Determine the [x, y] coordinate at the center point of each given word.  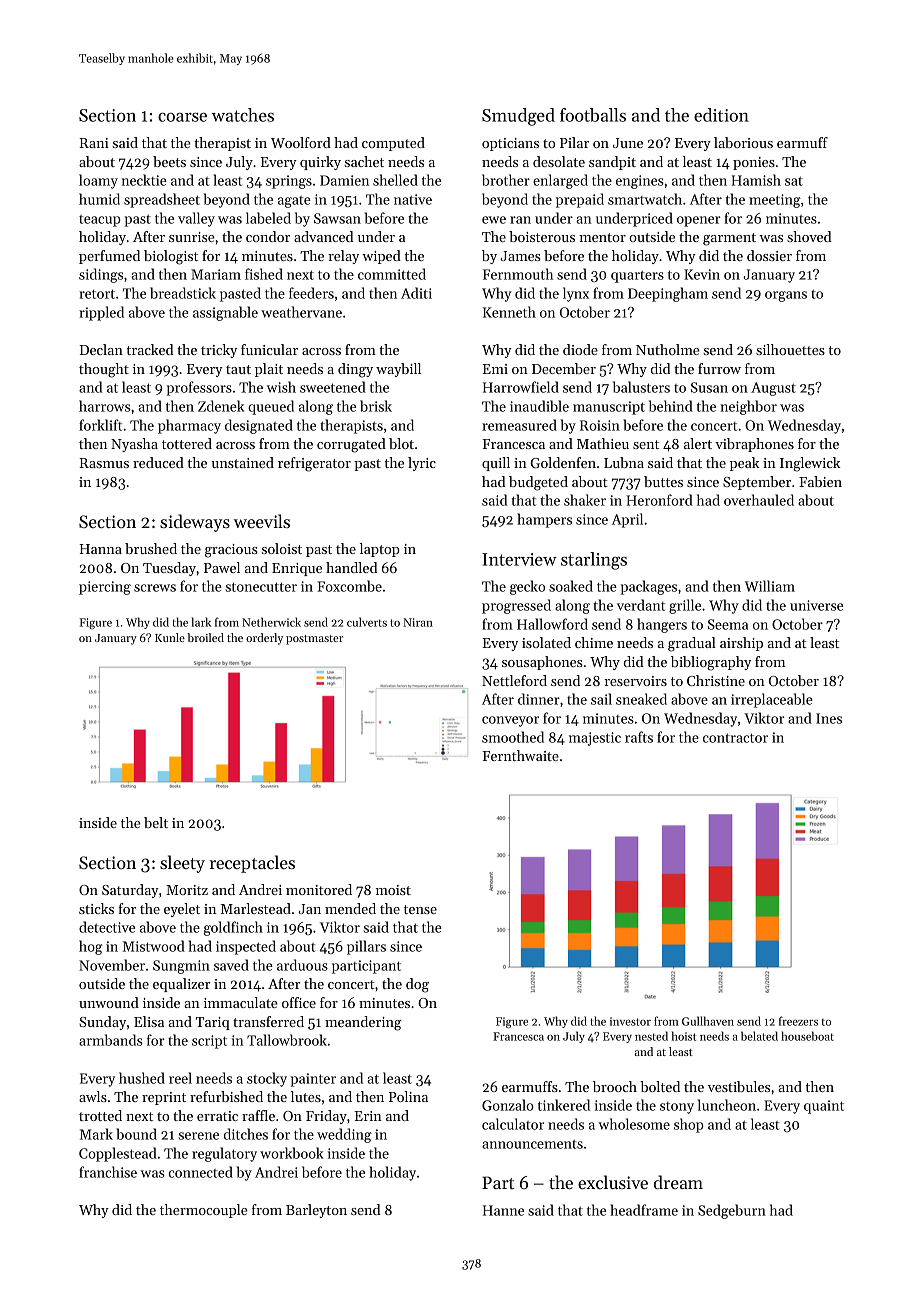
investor [630, 1021]
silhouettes [790, 349]
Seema [728, 624]
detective [107, 927]
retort [97, 294]
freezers [798, 1021]
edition [721, 115]
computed [393, 144]
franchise [108, 1172]
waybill [398, 370]
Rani [94, 143]
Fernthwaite [521, 755]
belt [156, 822]
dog [417, 985]
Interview [519, 559]
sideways [195, 523]
